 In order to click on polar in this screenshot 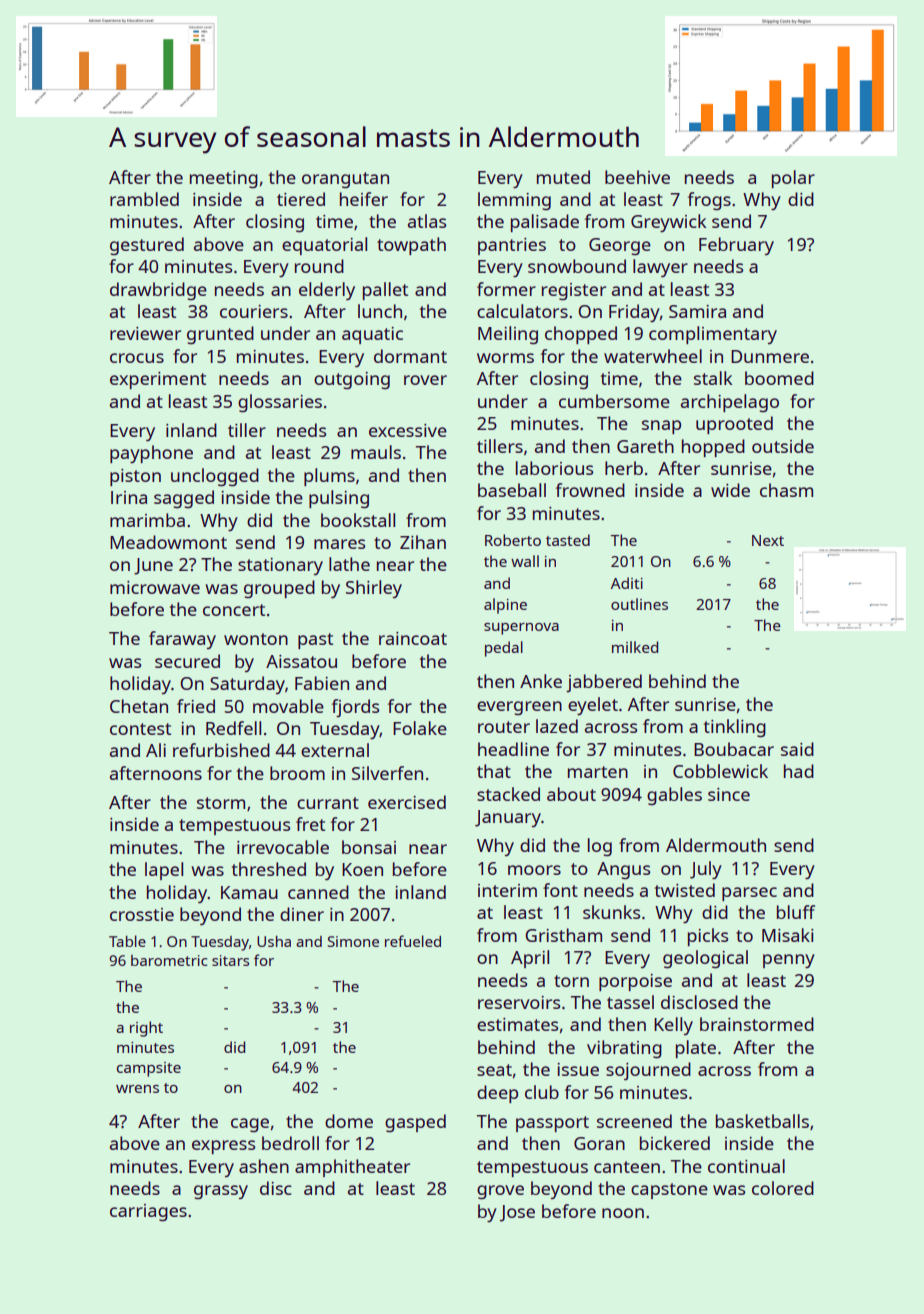, I will do `click(793, 179)`.
